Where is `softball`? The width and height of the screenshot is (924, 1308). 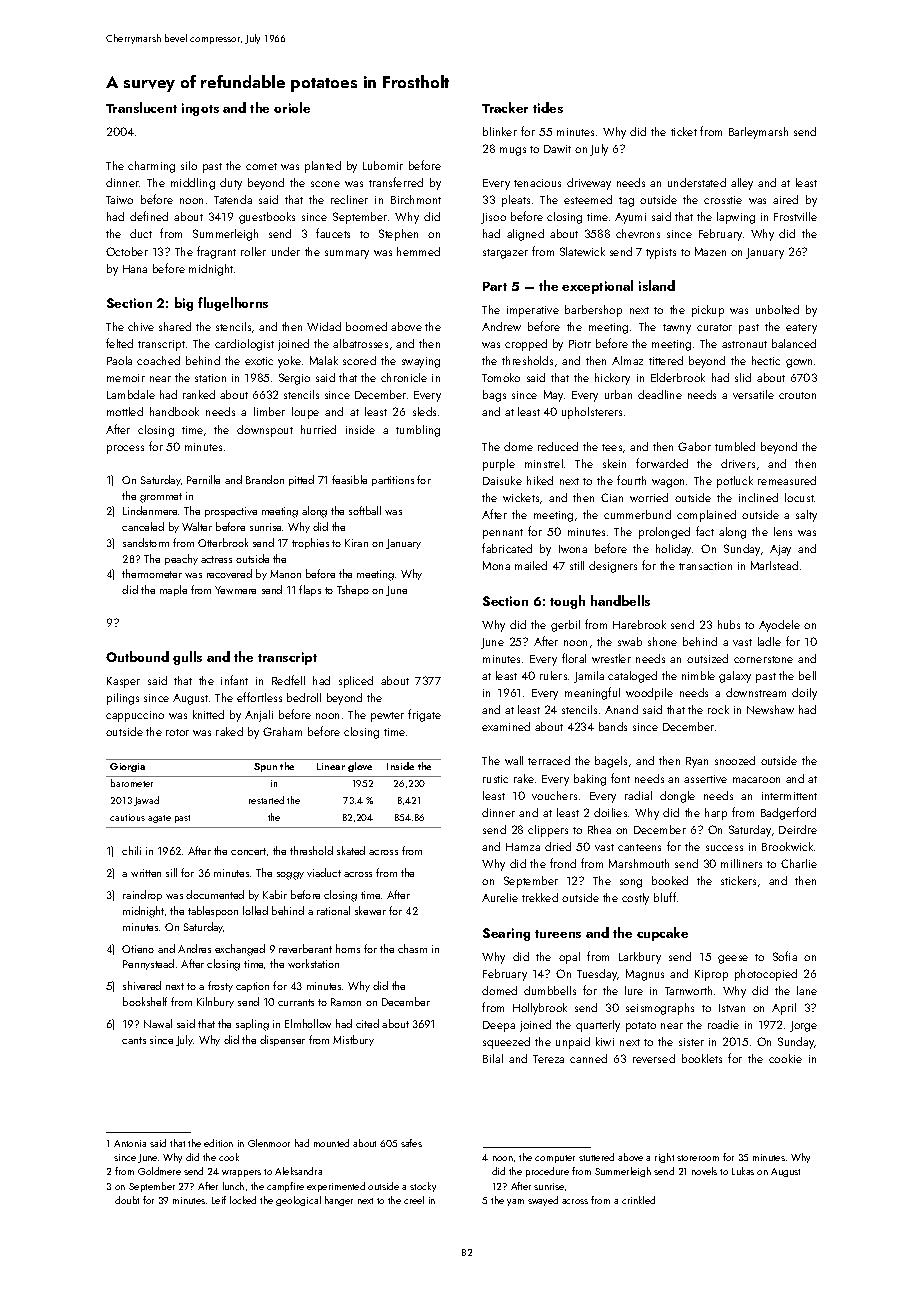 softball is located at coordinates (365, 510).
